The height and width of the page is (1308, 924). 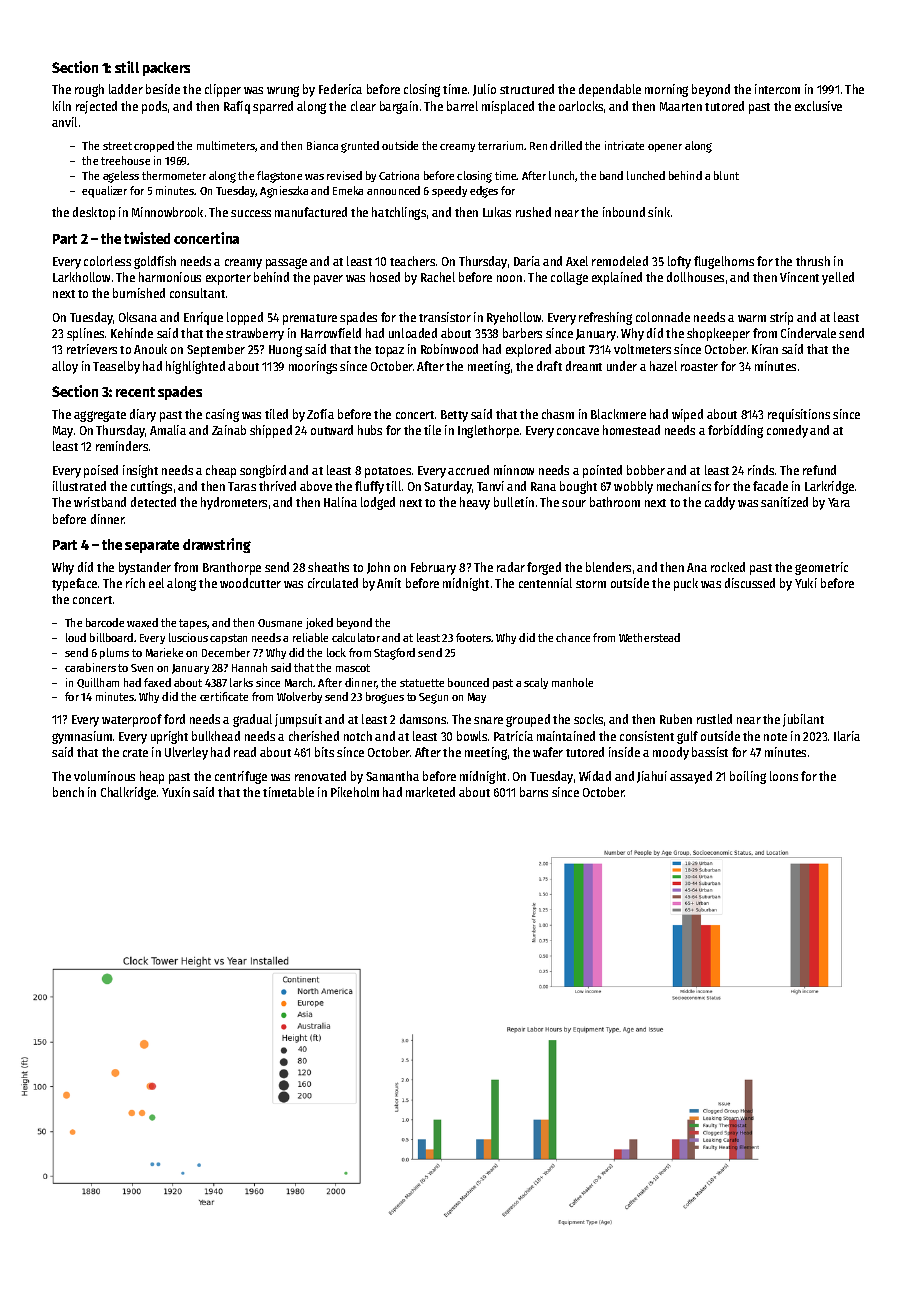 I want to click on Inglethorpe, so click(x=488, y=431).
